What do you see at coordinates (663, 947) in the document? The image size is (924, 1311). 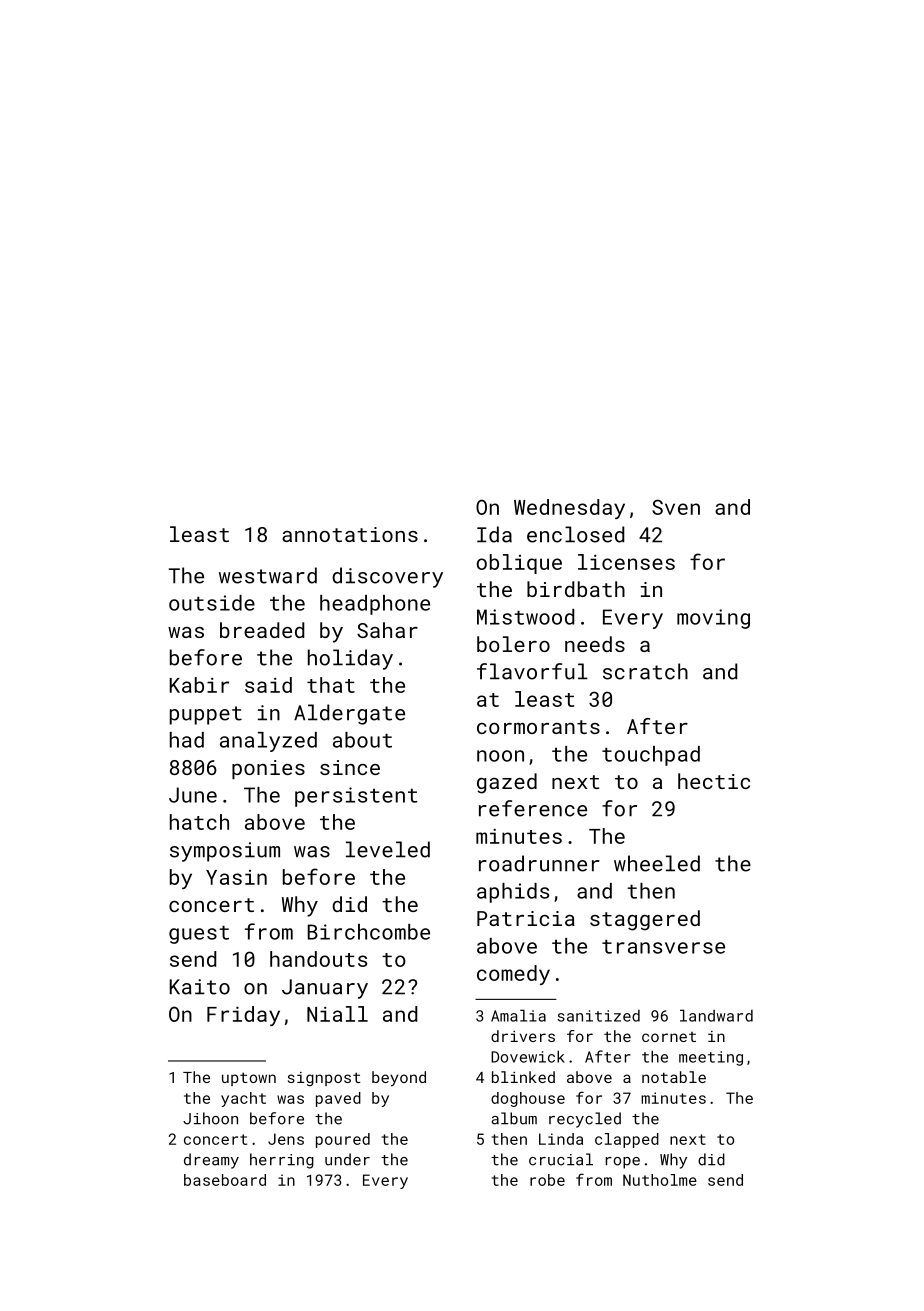 I see `transverse` at bounding box center [663, 947].
